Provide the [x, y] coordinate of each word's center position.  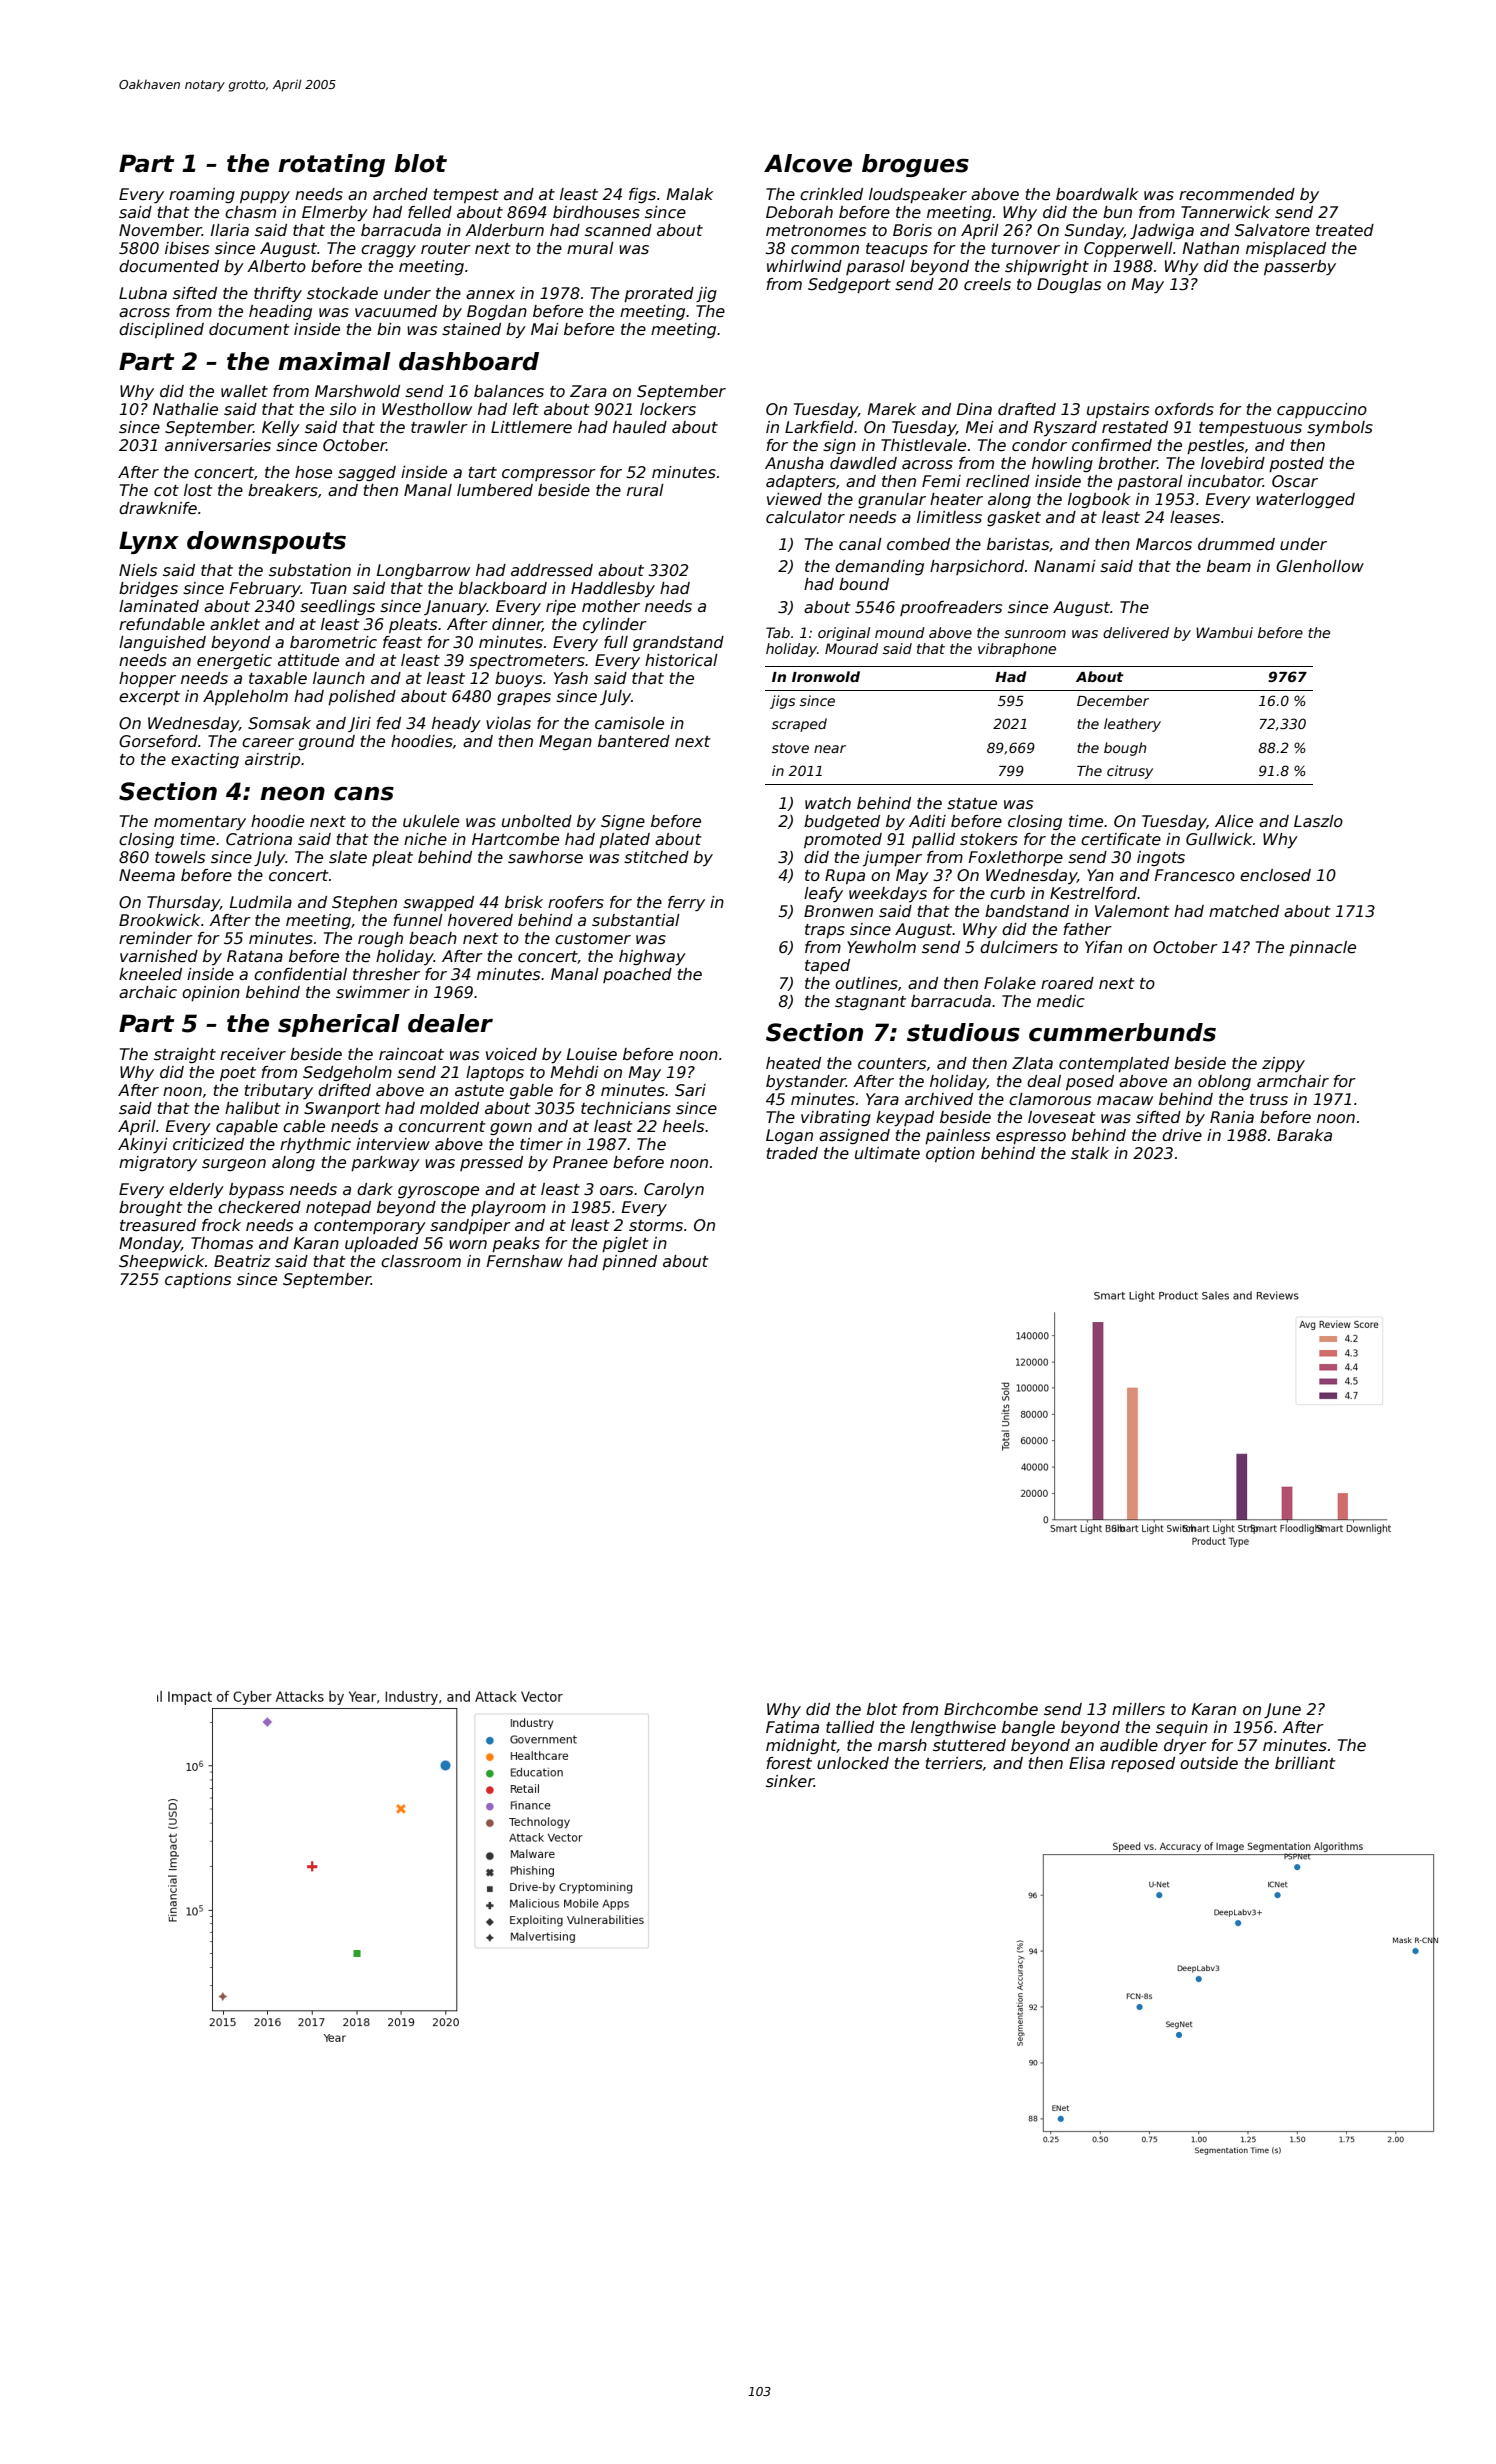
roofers [576, 902]
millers [1138, 1709]
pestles [1215, 446]
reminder [156, 938]
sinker [790, 1781]
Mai [545, 329]
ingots [1161, 858]
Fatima [792, 1727]
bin [389, 329]
